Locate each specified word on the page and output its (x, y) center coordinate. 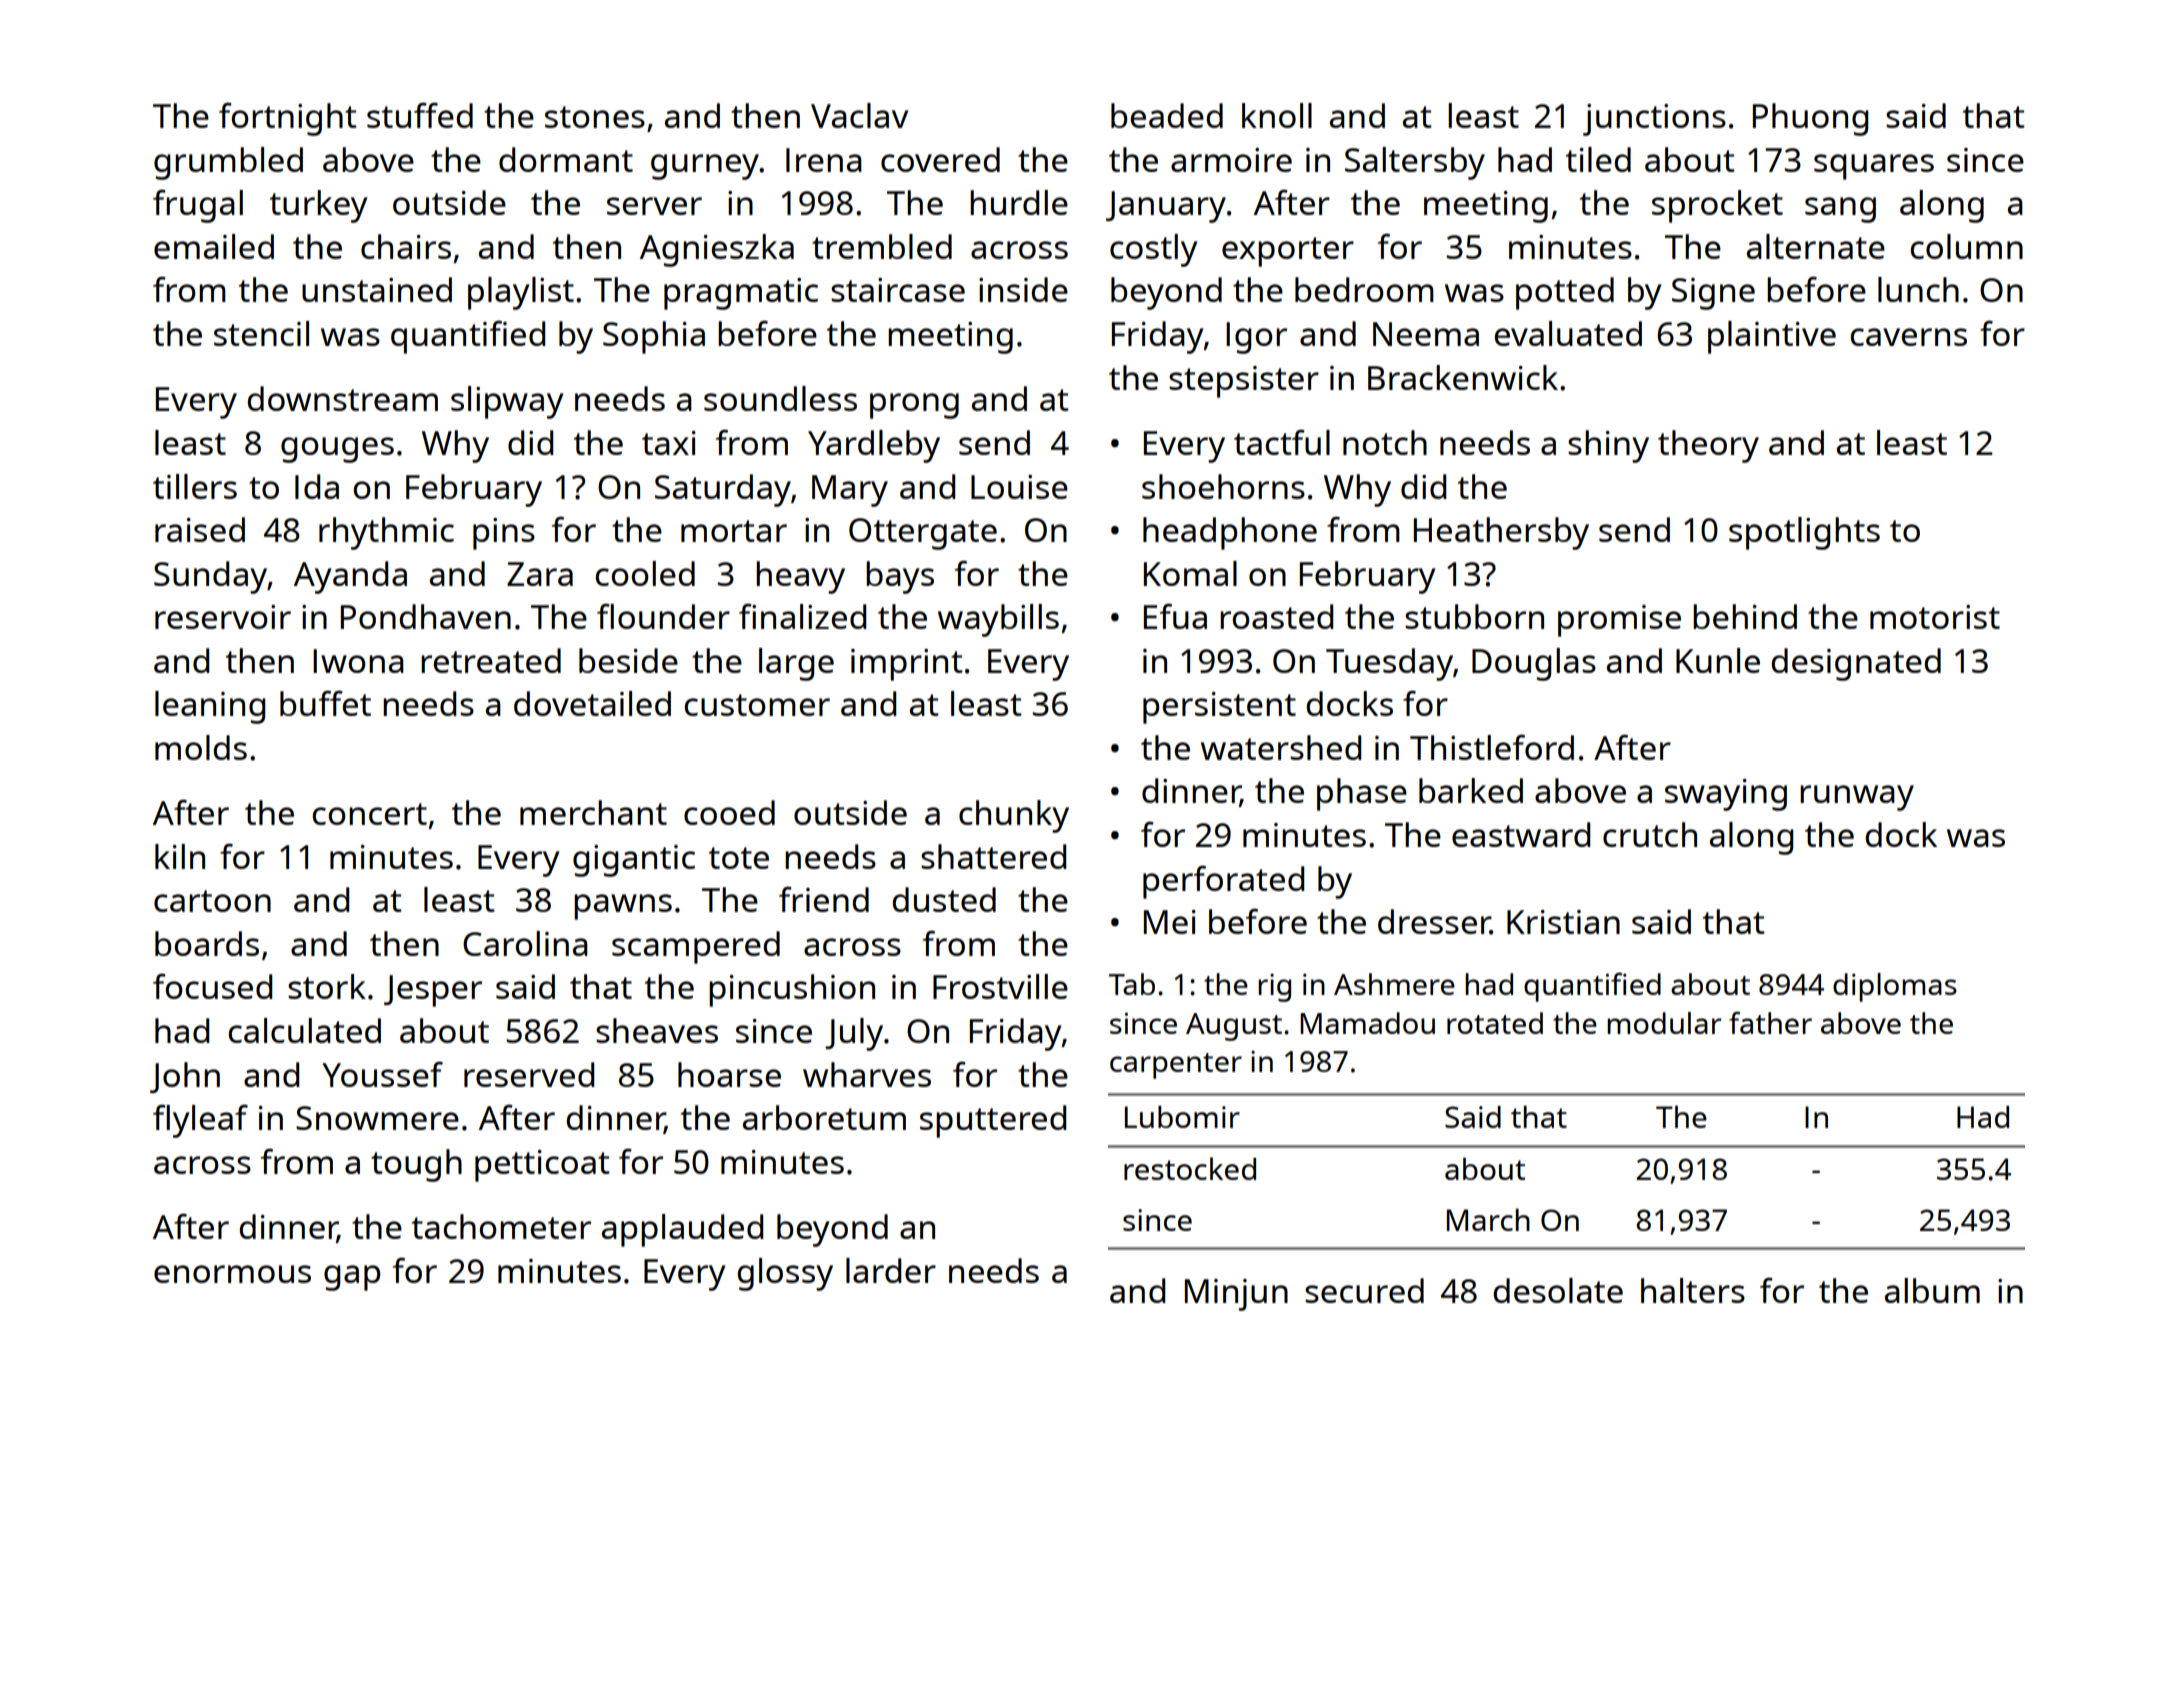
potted (1565, 293)
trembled (882, 246)
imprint (907, 665)
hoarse (729, 1074)
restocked (1190, 1168)
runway (1857, 798)
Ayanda (350, 577)
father (1770, 1023)
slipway (507, 402)
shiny (1608, 446)
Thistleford (1492, 747)
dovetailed (592, 703)
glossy (785, 1274)
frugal (198, 206)
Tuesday (1389, 664)
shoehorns (1223, 486)
